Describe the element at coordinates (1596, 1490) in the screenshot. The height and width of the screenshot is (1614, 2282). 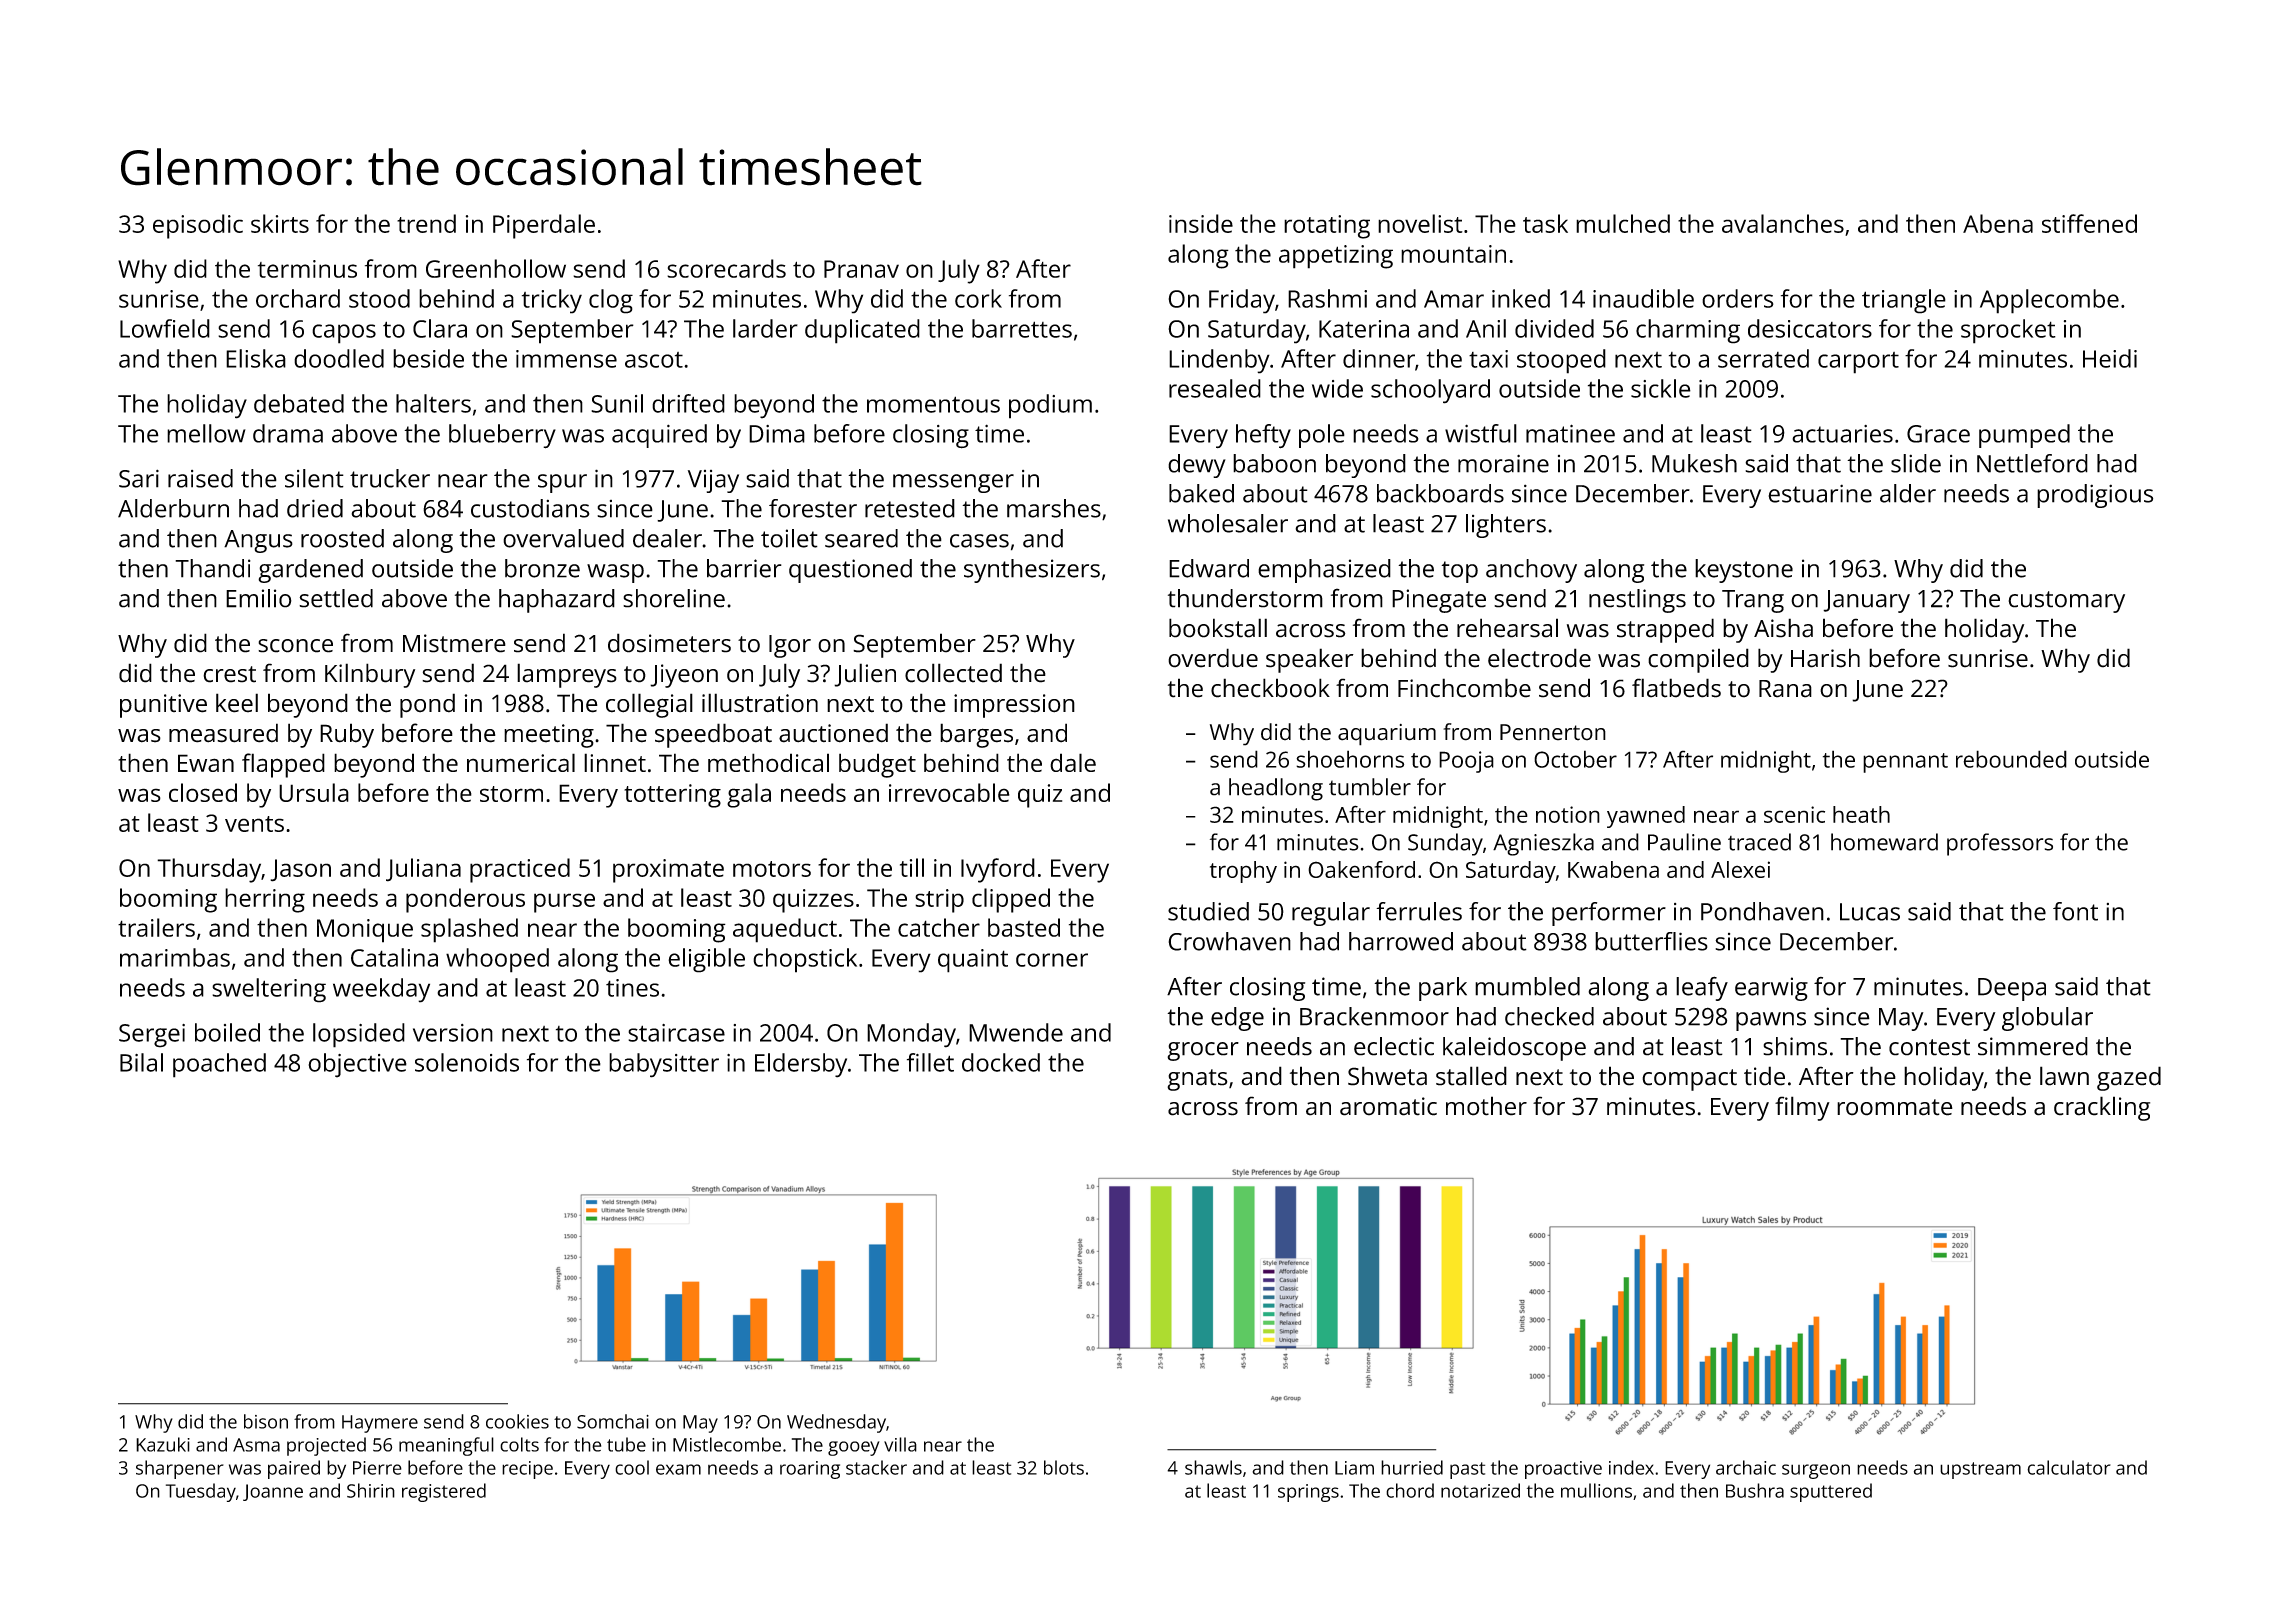
I see `mullions` at that location.
